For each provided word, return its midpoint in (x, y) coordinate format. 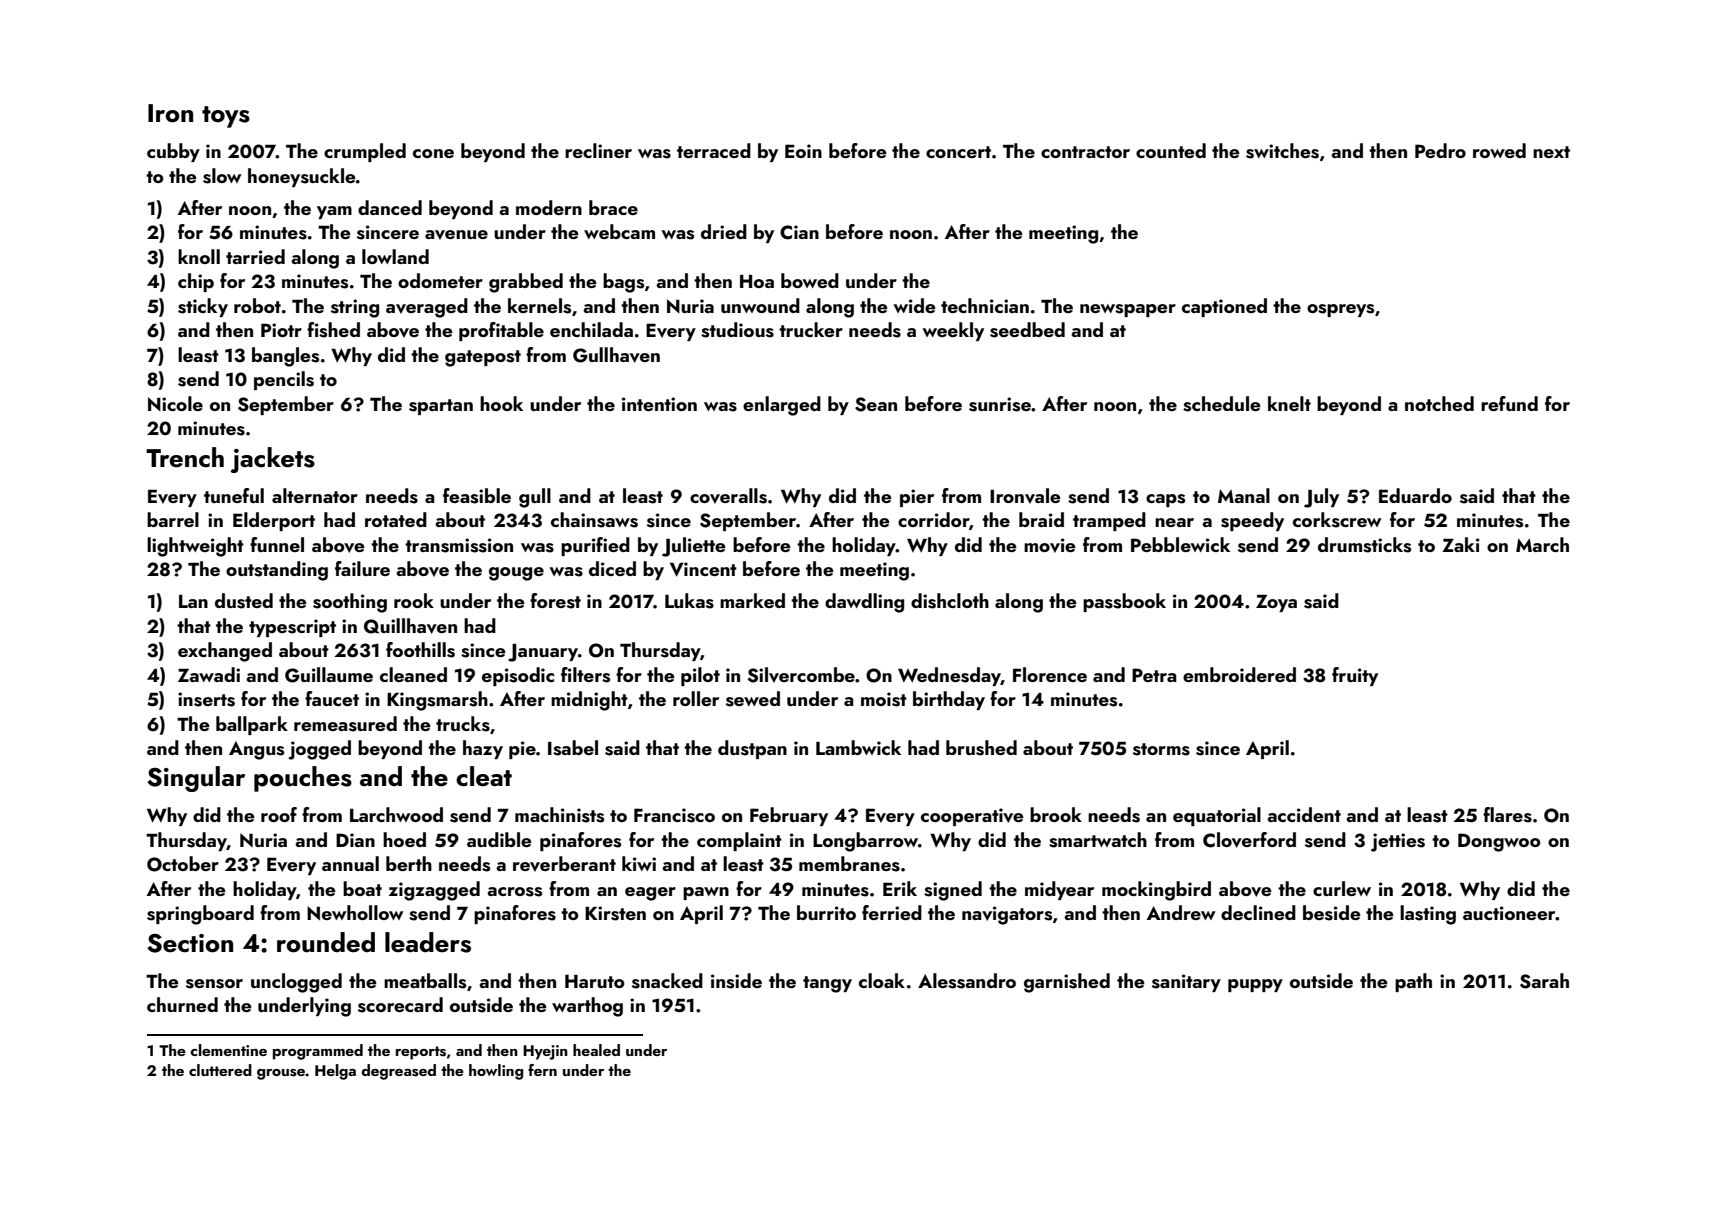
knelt (1289, 403)
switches (1282, 151)
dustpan (752, 749)
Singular (196, 779)
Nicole (175, 403)
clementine (228, 1050)
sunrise (1000, 404)
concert (958, 152)
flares (1507, 815)
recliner (598, 150)
